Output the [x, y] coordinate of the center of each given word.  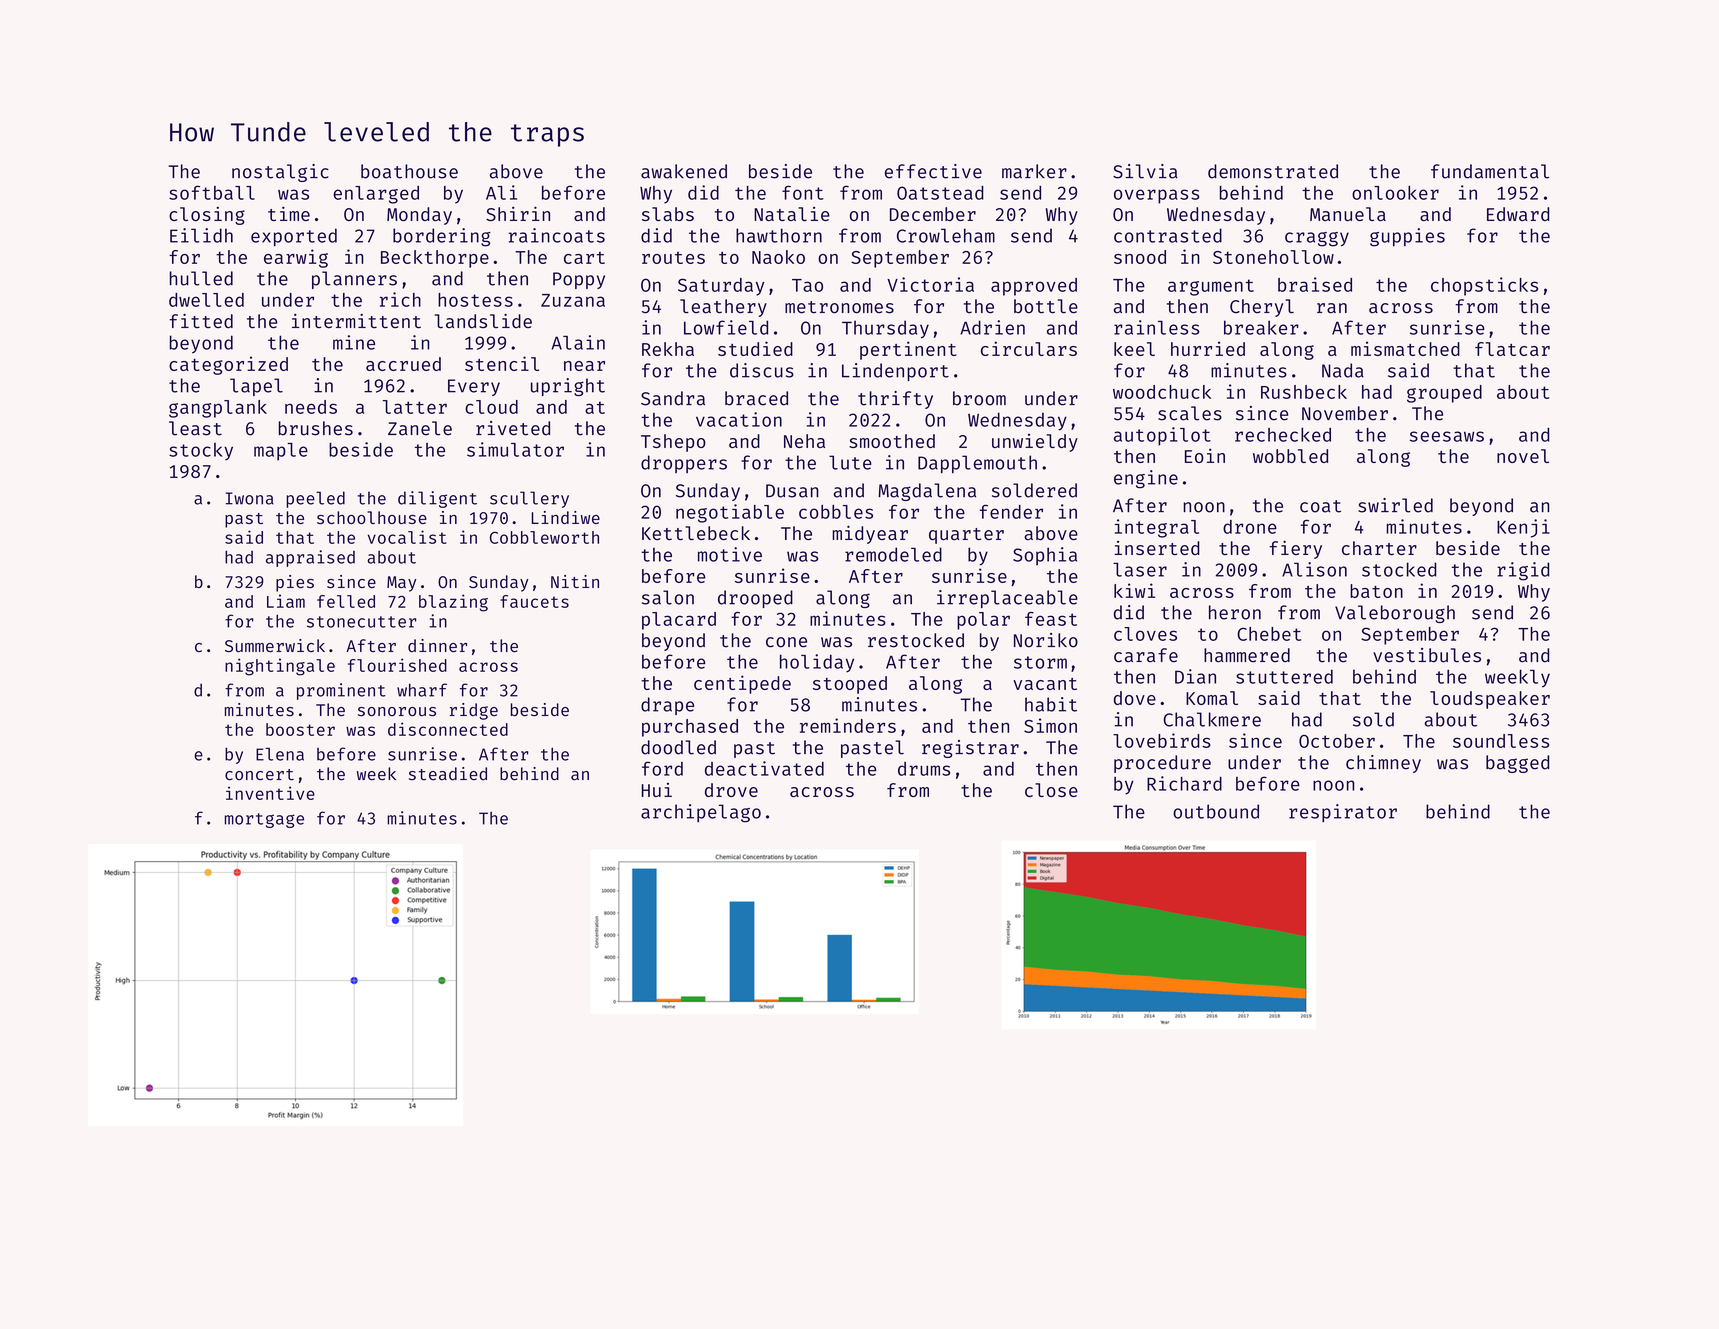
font [803, 192]
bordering [442, 237]
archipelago [701, 813]
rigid [1523, 571]
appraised [310, 558]
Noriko [1046, 640]
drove [731, 790]
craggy [1317, 239]
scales [1190, 413]
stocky [201, 452]
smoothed [892, 441]
